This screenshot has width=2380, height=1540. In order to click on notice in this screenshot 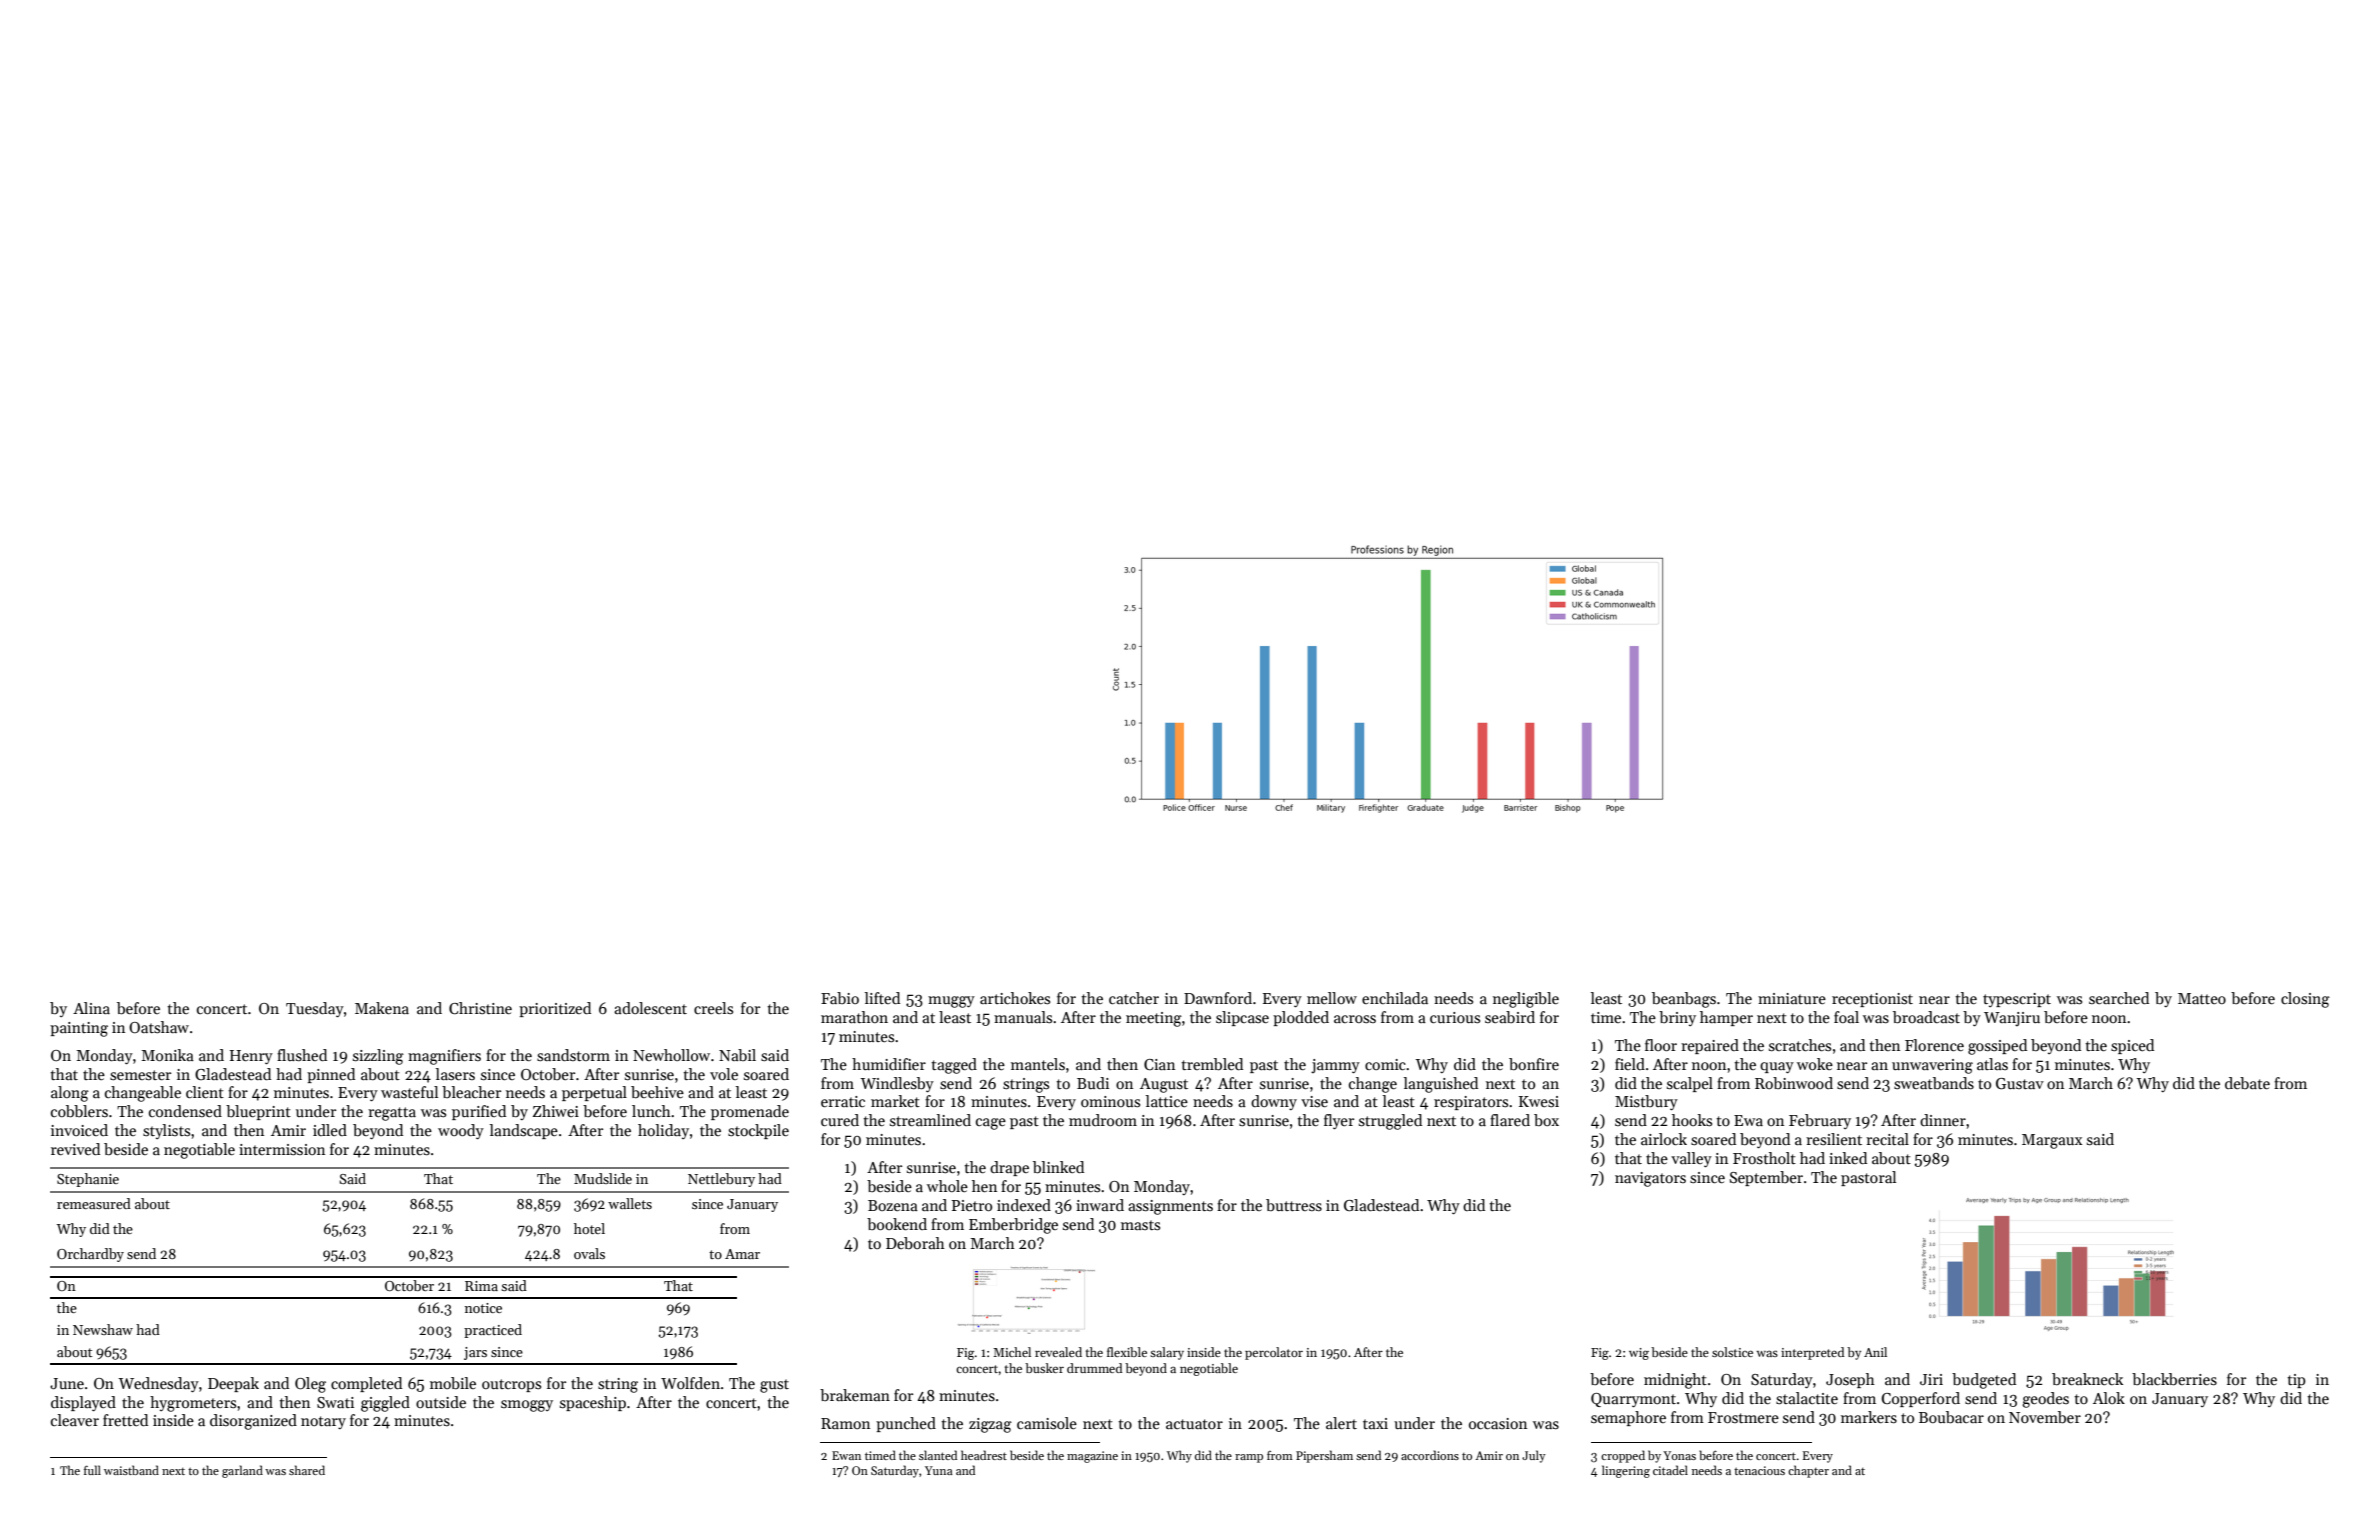, I will do `click(483, 1308)`.
